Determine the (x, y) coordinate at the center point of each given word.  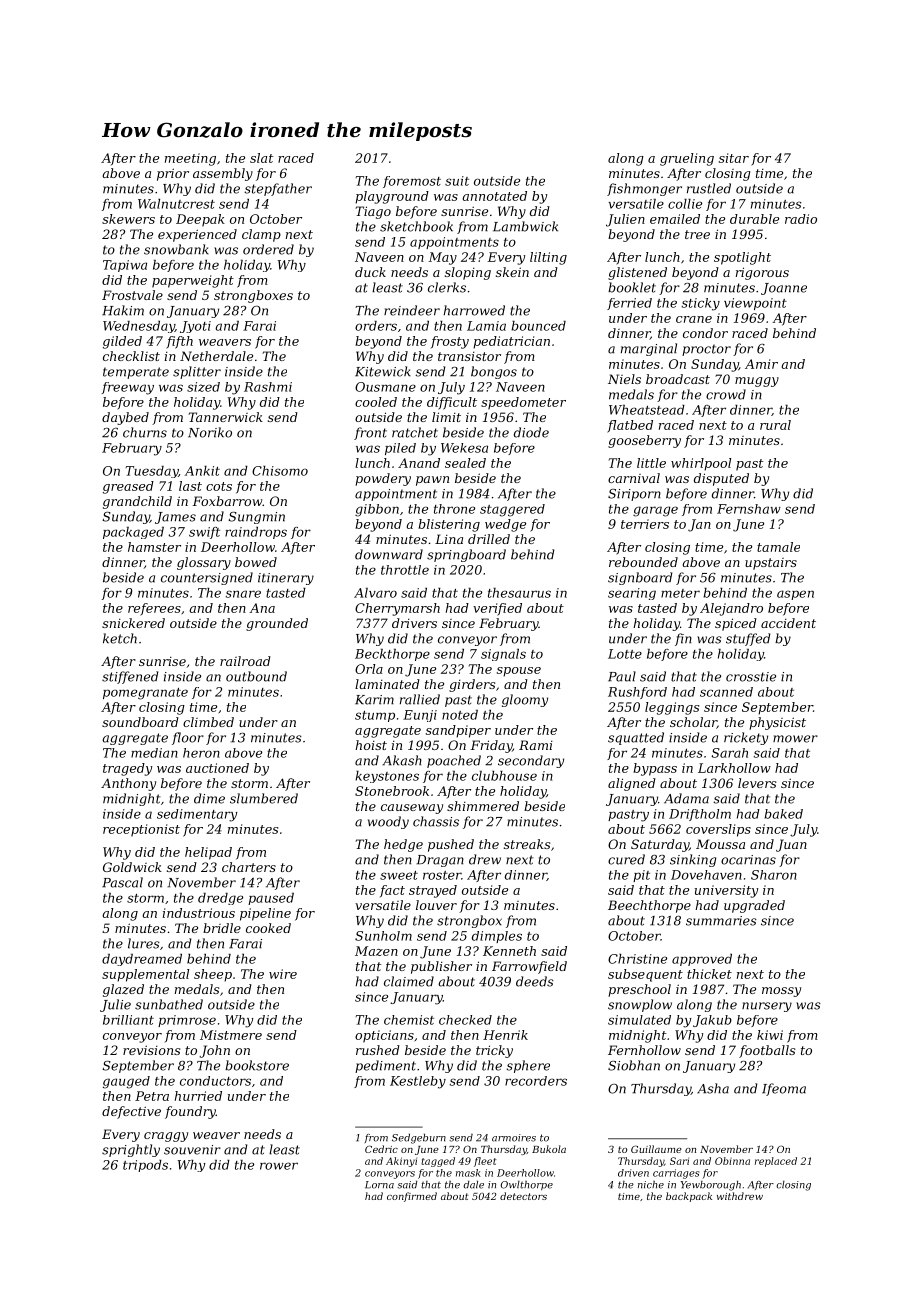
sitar (734, 158)
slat (261, 158)
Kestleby (418, 1082)
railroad (245, 661)
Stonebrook (392, 791)
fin (683, 639)
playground (392, 197)
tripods (145, 1166)
